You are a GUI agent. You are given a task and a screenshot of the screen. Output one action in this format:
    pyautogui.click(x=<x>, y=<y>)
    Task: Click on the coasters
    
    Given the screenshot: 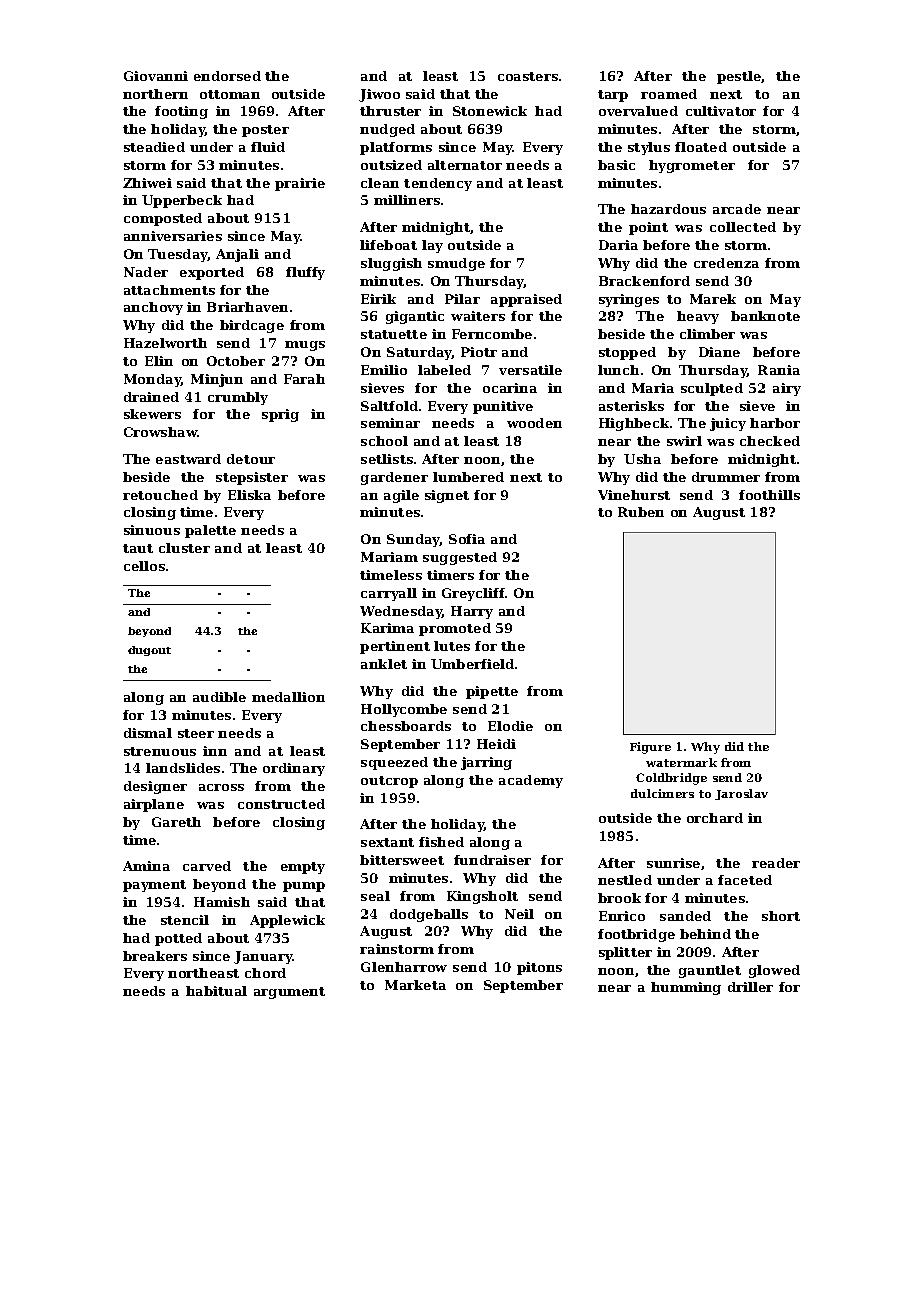 What is the action you would take?
    pyautogui.click(x=528, y=76)
